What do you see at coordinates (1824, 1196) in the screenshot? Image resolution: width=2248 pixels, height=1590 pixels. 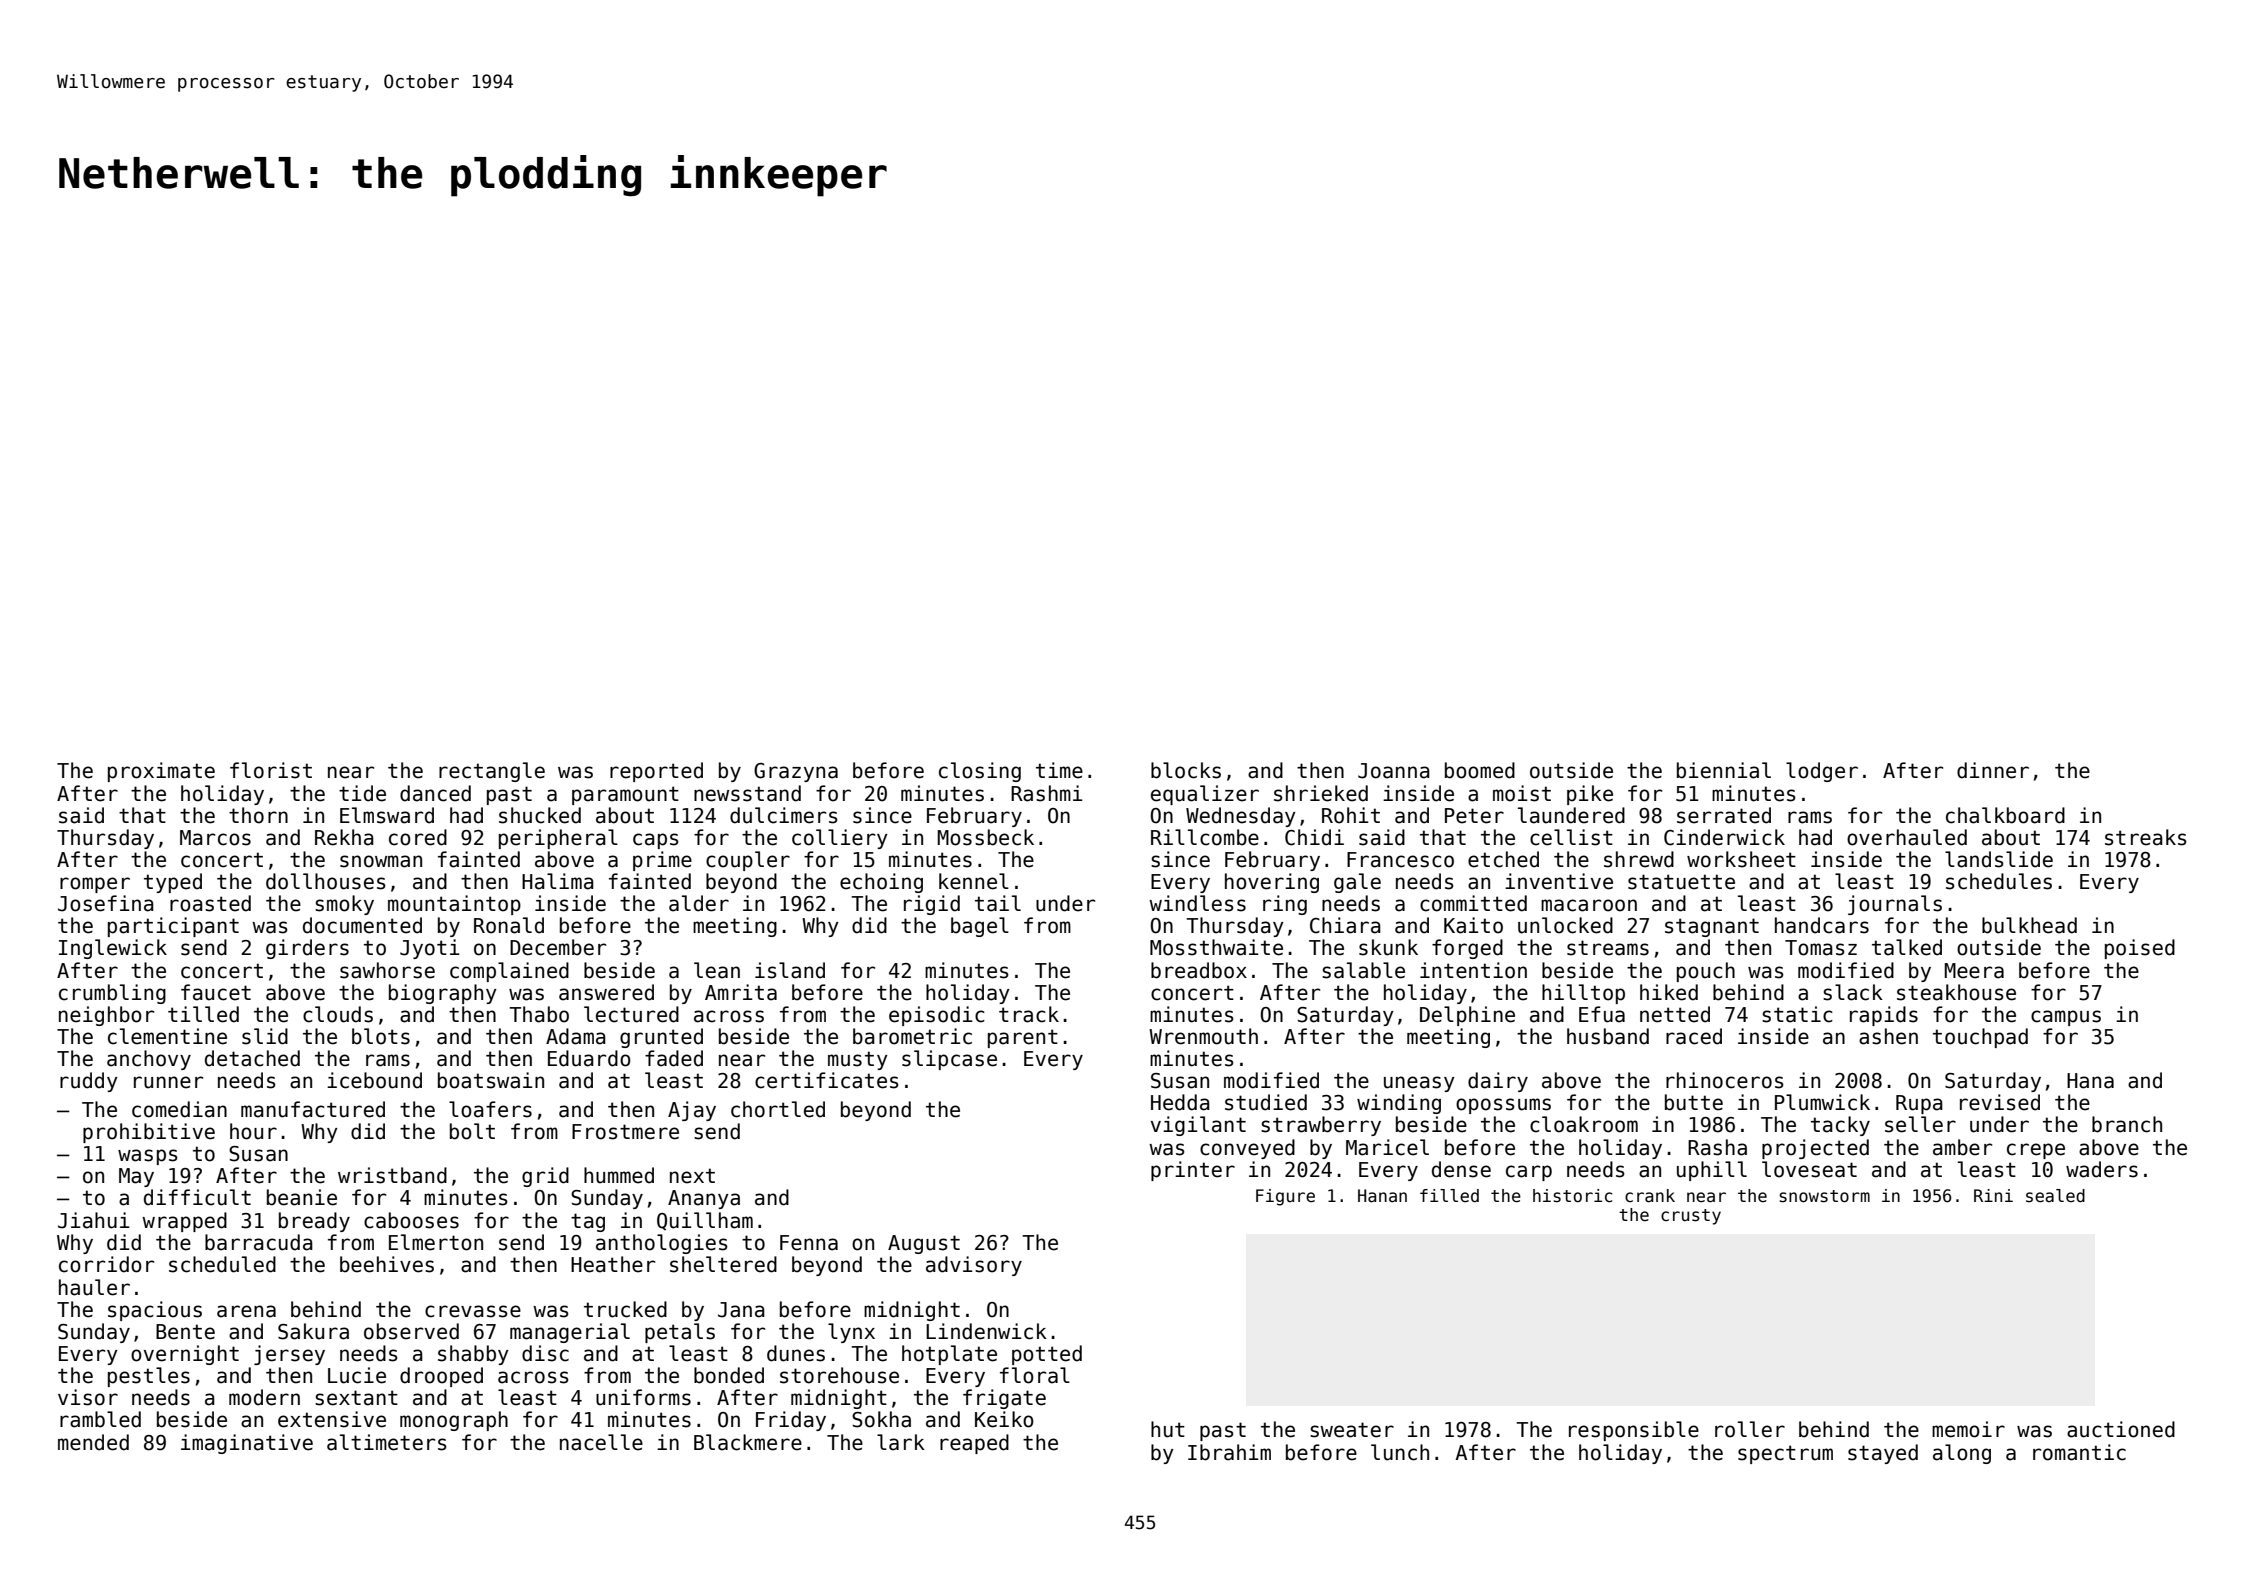 I see `snowstorm` at bounding box center [1824, 1196].
